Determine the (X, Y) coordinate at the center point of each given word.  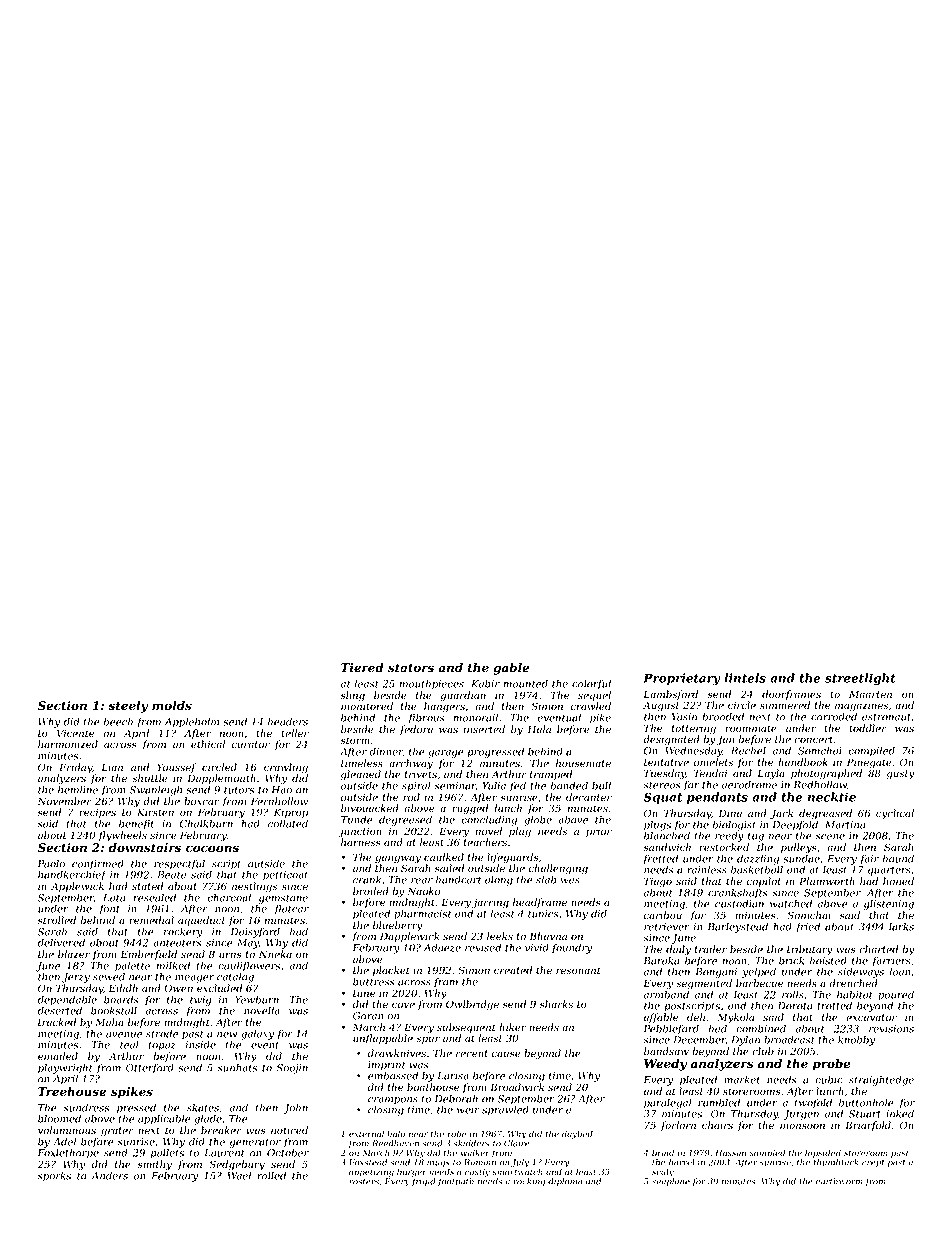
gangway (398, 859)
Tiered (362, 668)
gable (511, 669)
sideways (861, 973)
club (763, 1051)
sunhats (237, 1067)
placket (391, 971)
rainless (707, 870)
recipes (97, 813)
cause (506, 1054)
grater (117, 1132)
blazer (74, 954)
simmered (785, 705)
